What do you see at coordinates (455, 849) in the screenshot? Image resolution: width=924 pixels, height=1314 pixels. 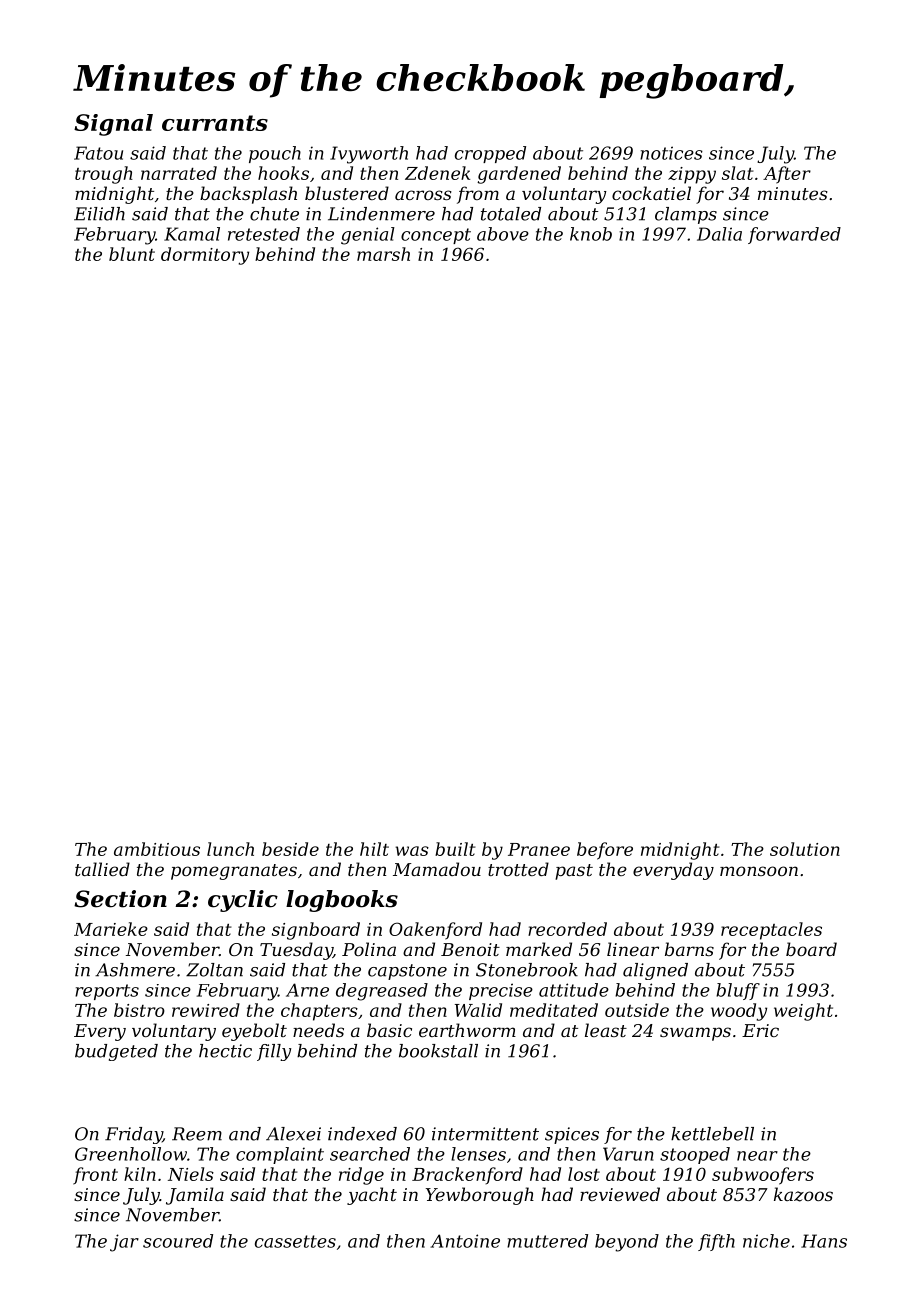 I see `built` at bounding box center [455, 849].
